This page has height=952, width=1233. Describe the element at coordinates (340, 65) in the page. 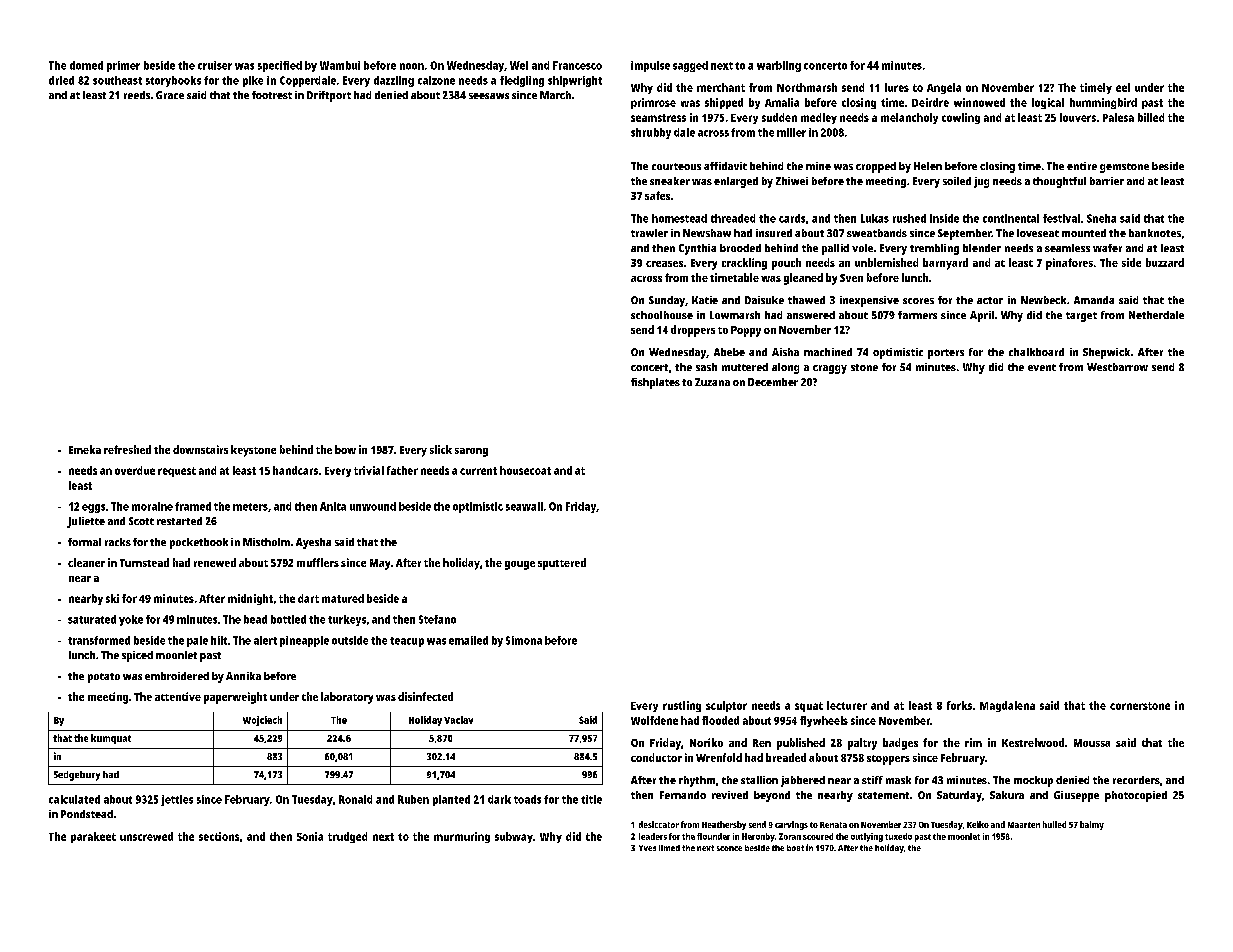

I see `Wambui` at that location.
